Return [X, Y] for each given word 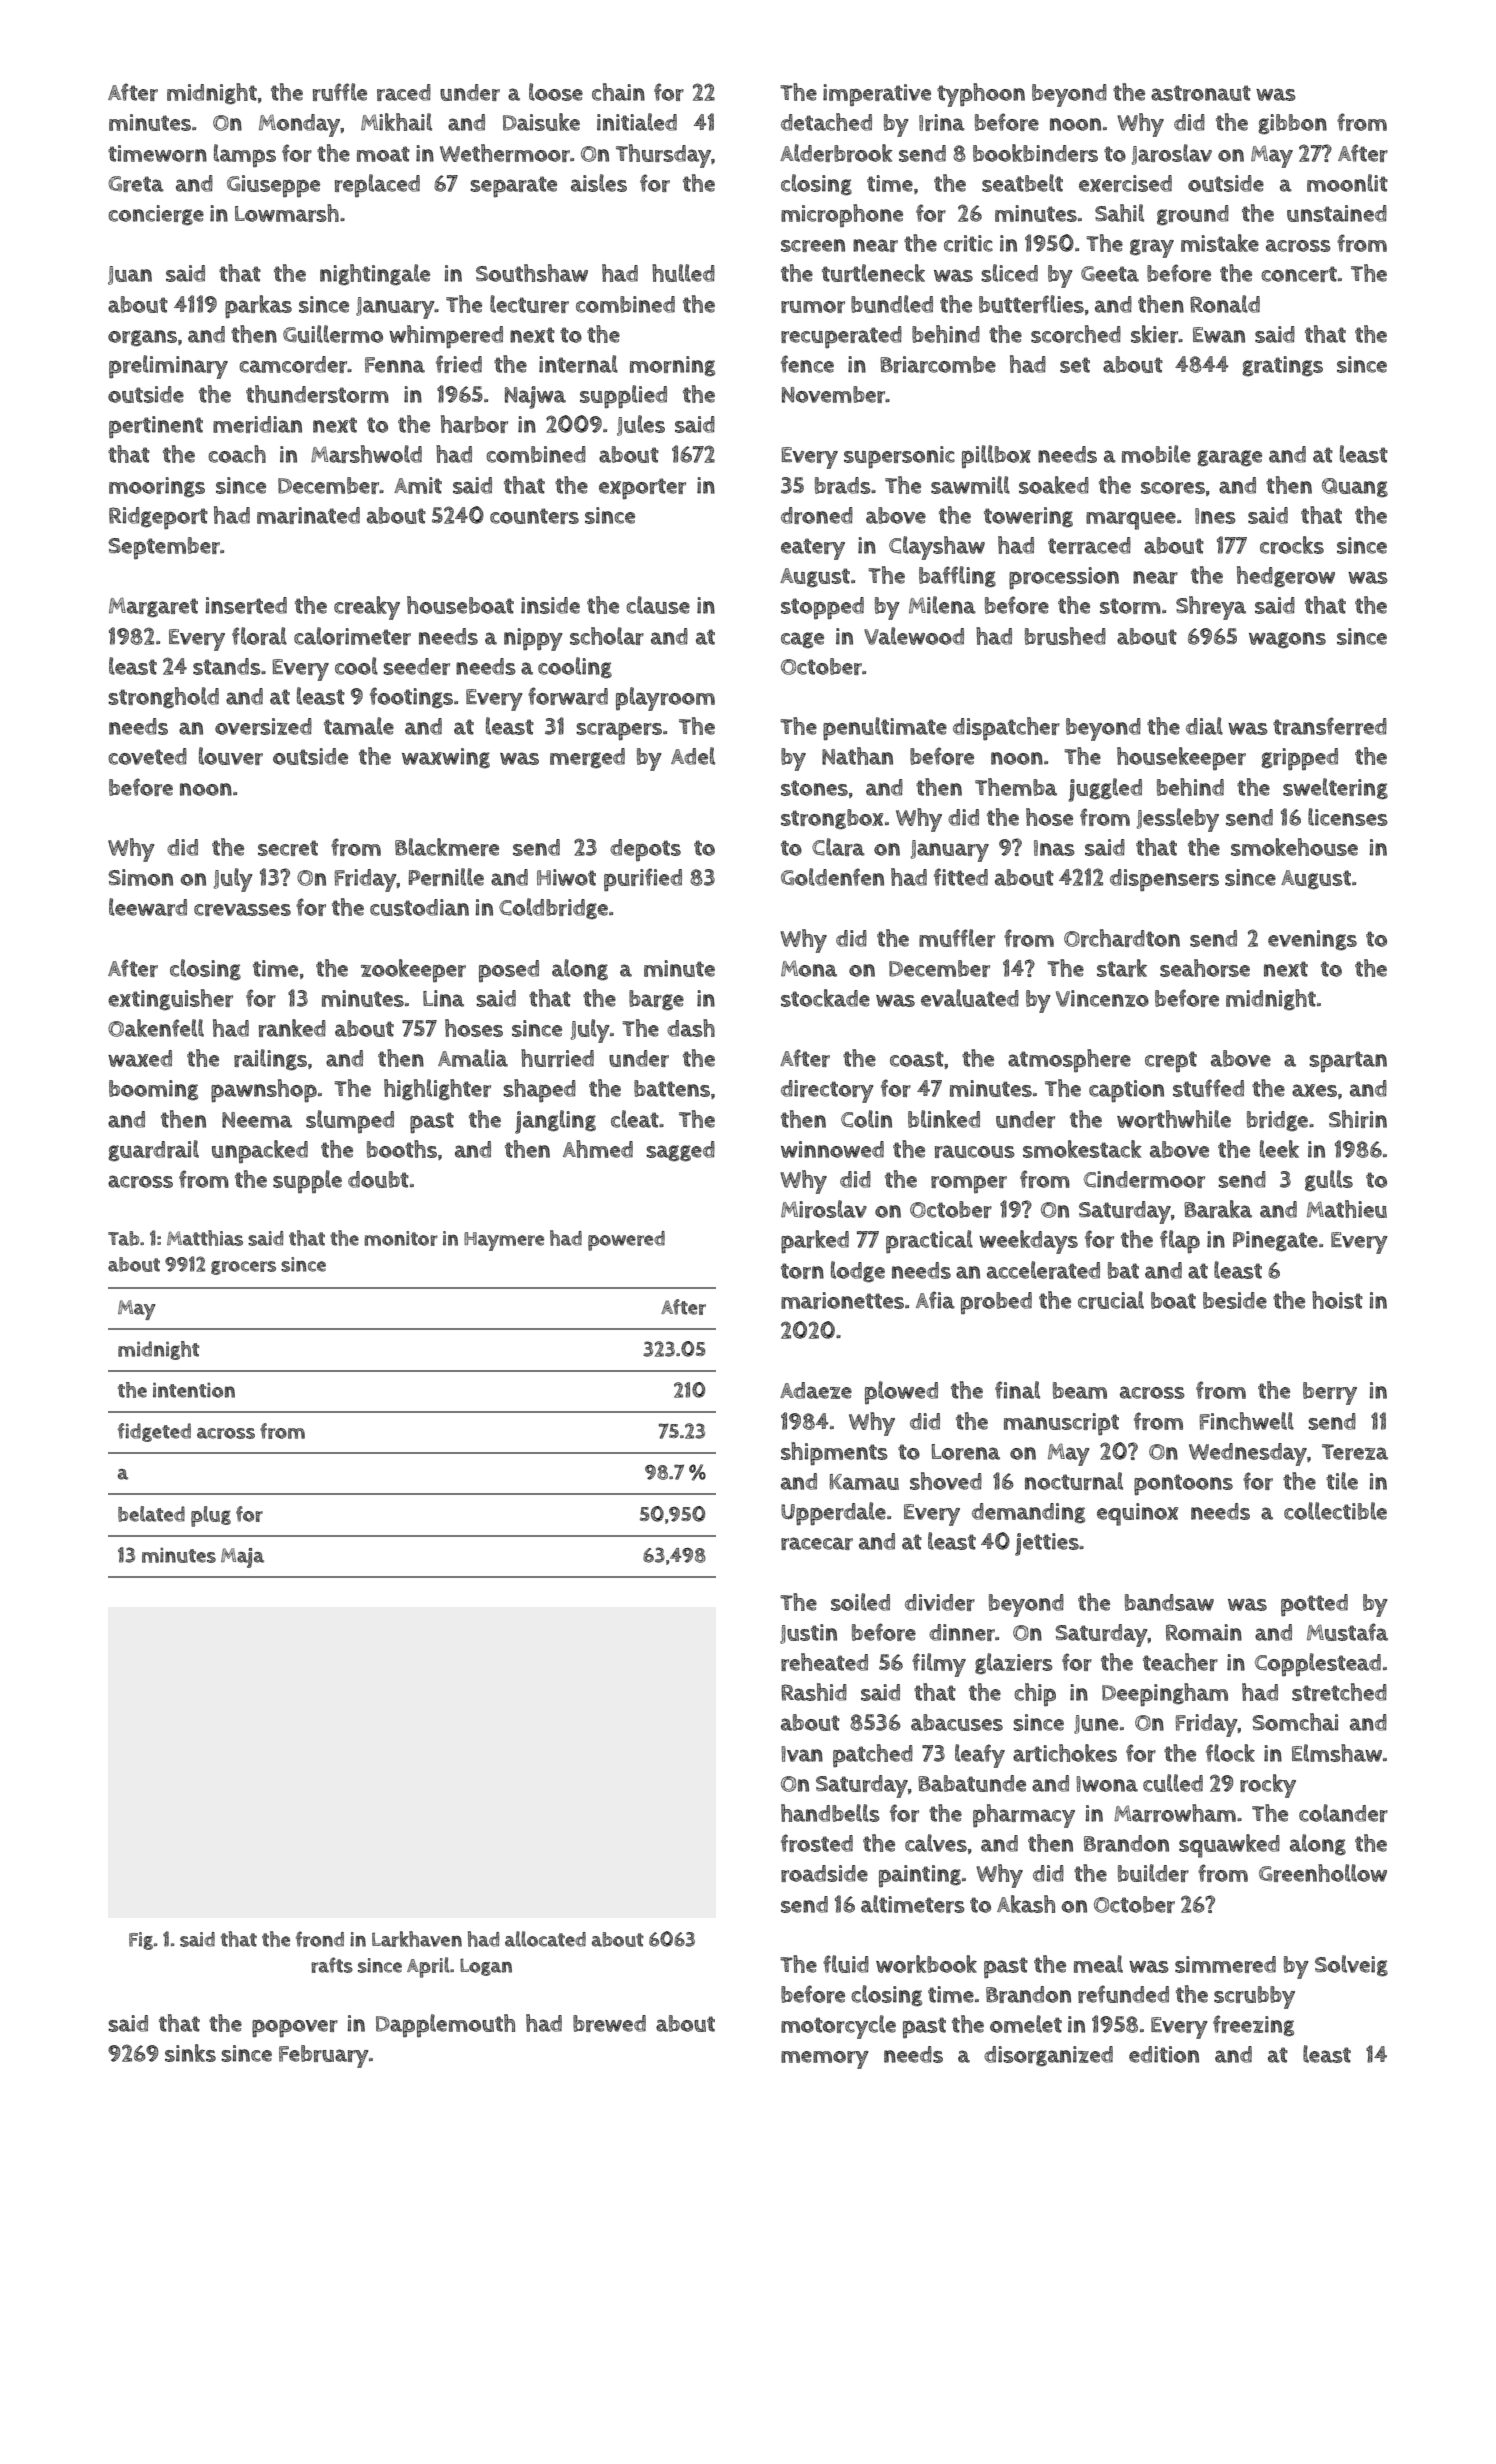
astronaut [1201, 93]
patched [873, 1756]
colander [1343, 1813]
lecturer [529, 304]
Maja [242, 1558]
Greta [136, 184]
